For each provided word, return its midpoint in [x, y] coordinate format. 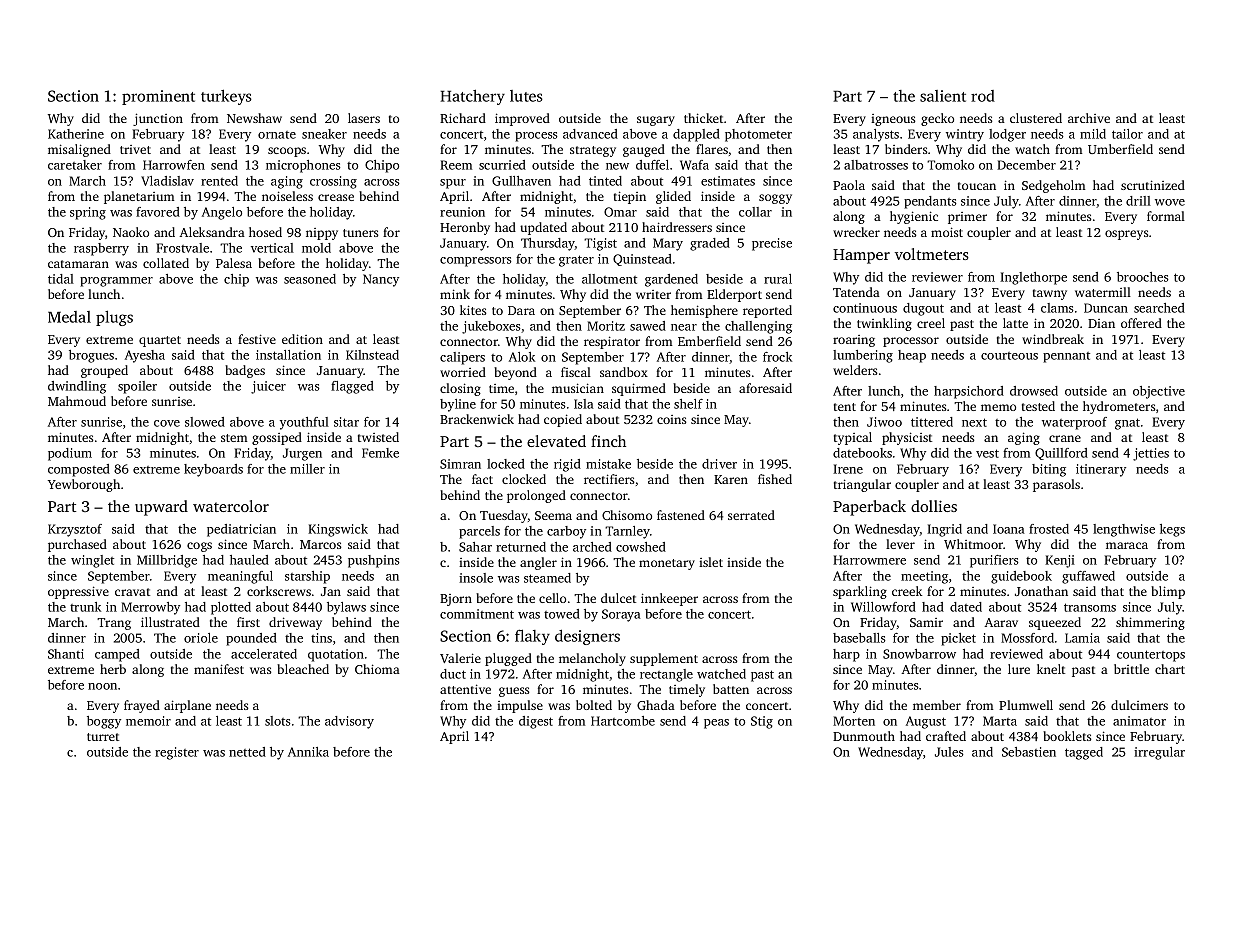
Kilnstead [372, 355]
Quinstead [642, 260]
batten [731, 689]
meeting [924, 577]
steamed [547, 578]
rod [983, 96]
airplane [187, 706]
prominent [158, 97]
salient [943, 96]
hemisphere [704, 311]
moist [947, 232]
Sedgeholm [1053, 186]
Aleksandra [212, 232]
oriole [201, 638]
